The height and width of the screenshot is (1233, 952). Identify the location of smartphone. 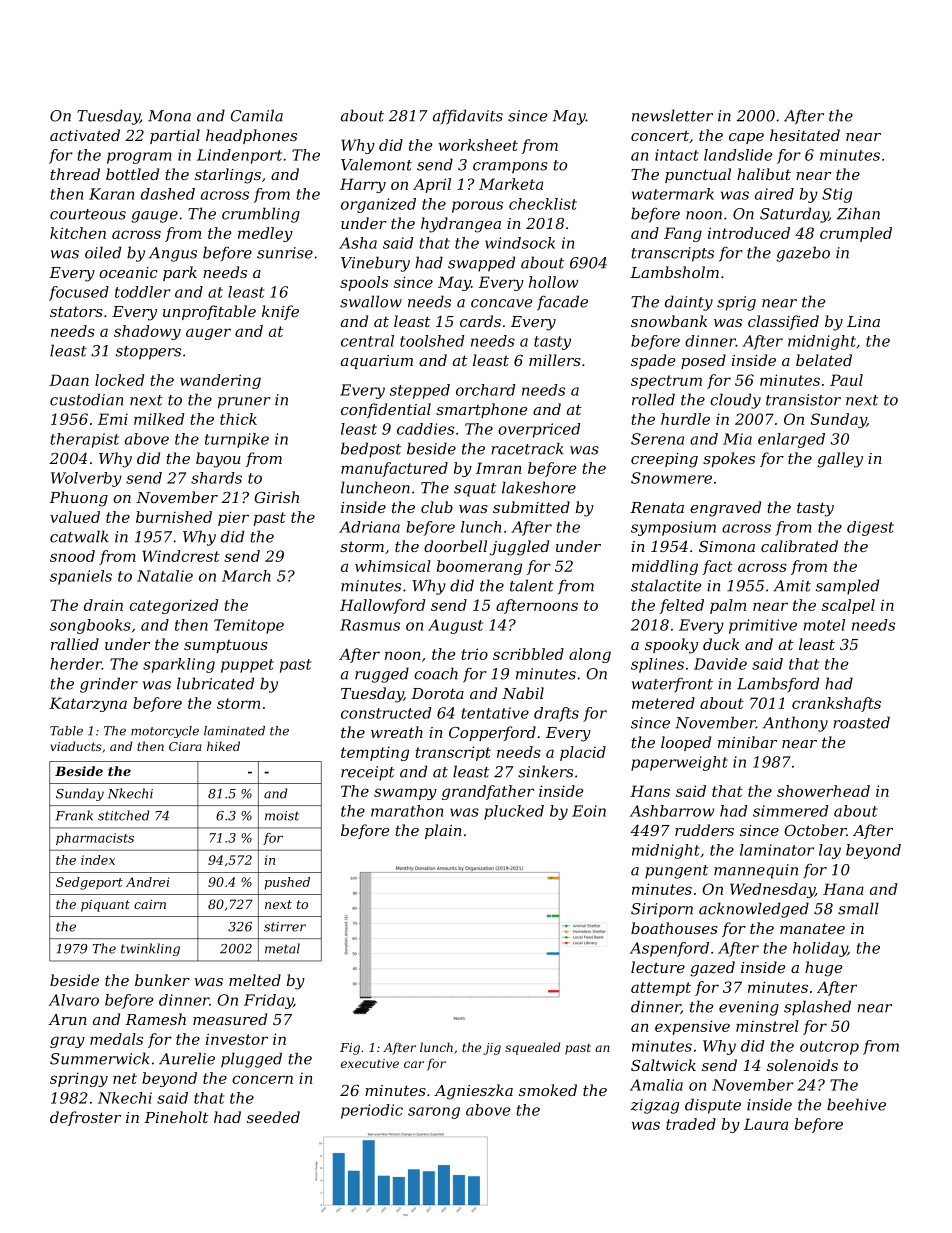
(481, 410).
